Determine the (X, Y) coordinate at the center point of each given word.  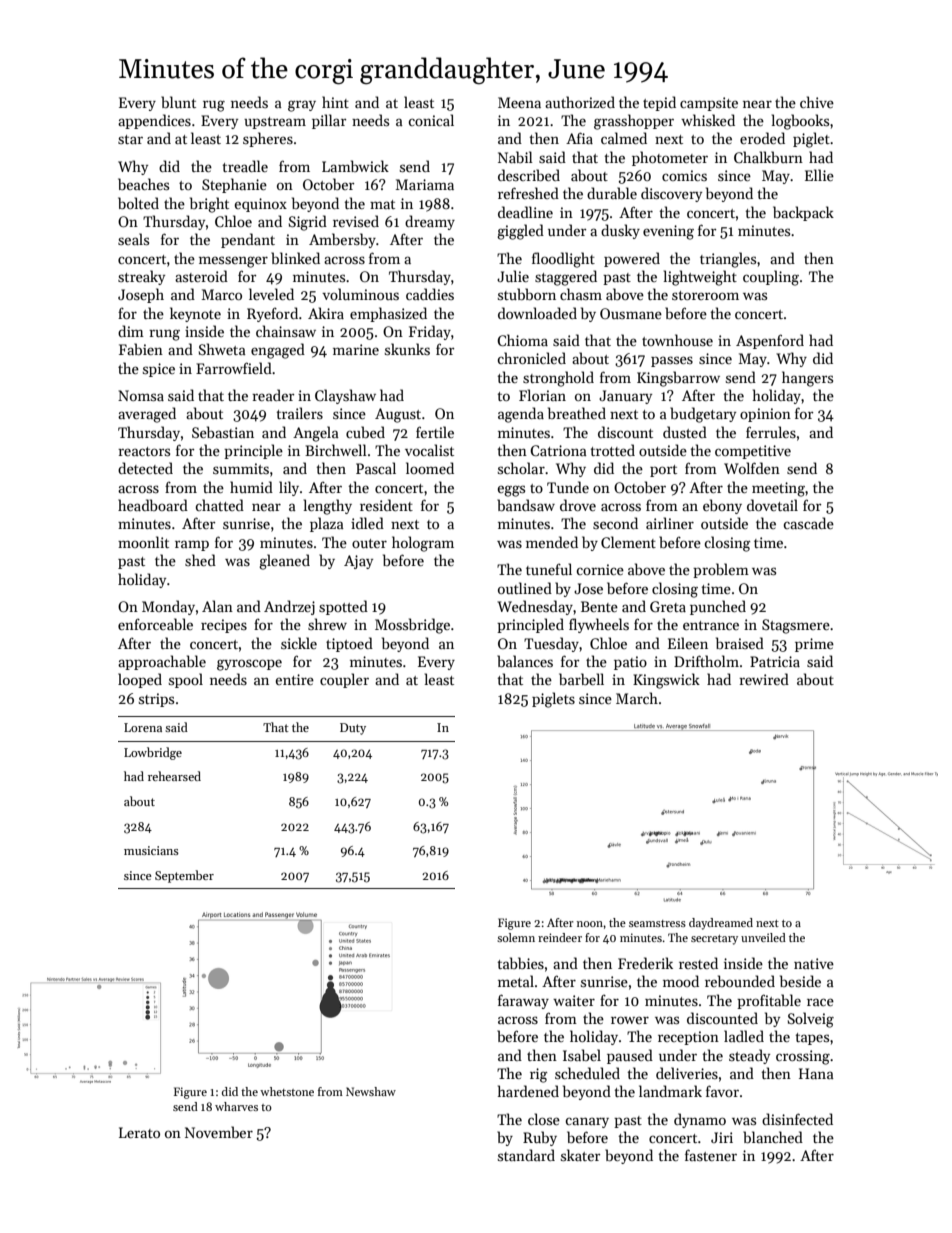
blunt (178, 102)
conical (431, 120)
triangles (728, 260)
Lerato (139, 1132)
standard (526, 1155)
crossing (803, 1057)
